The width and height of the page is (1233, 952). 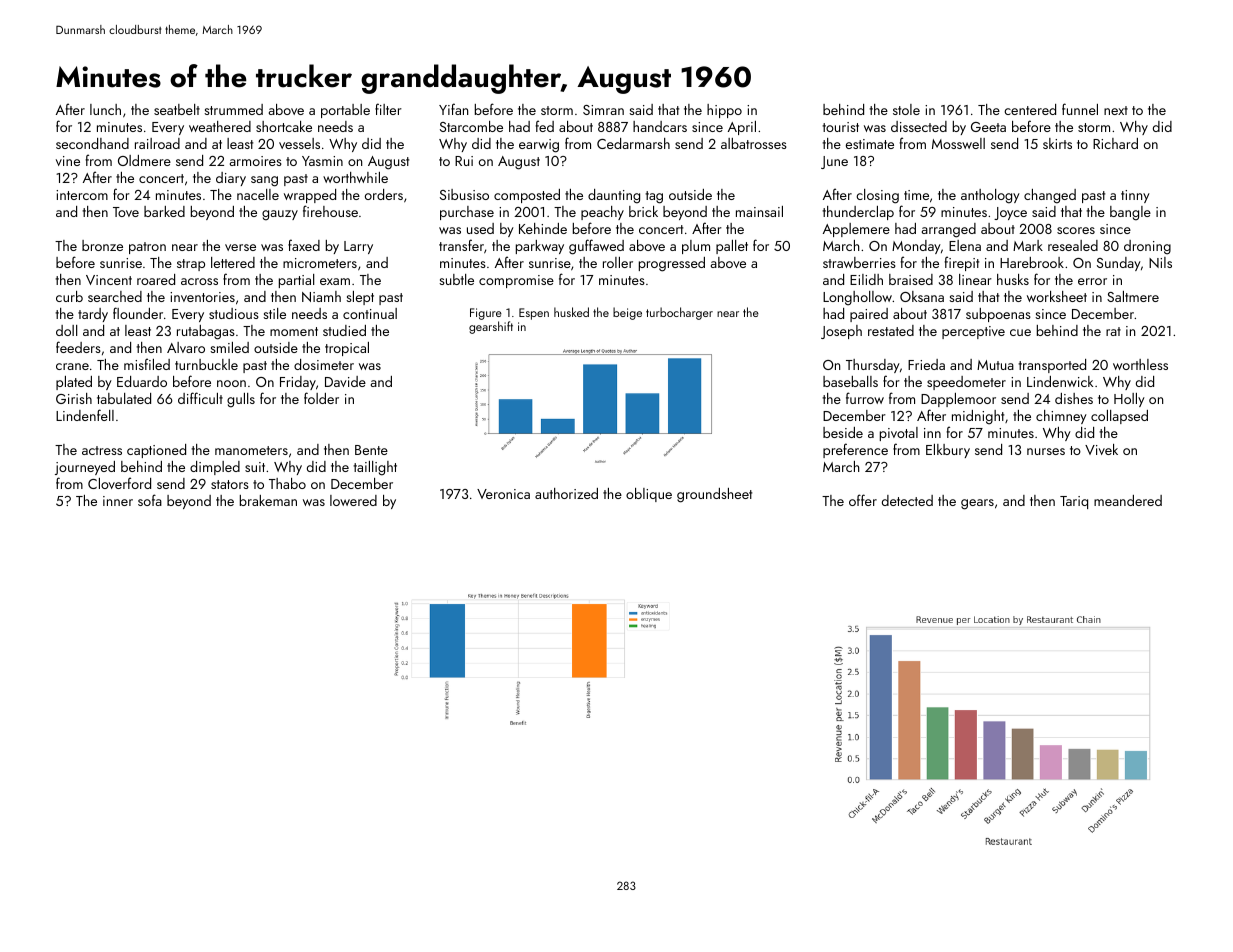 I want to click on brick, so click(x=643, y=211).
